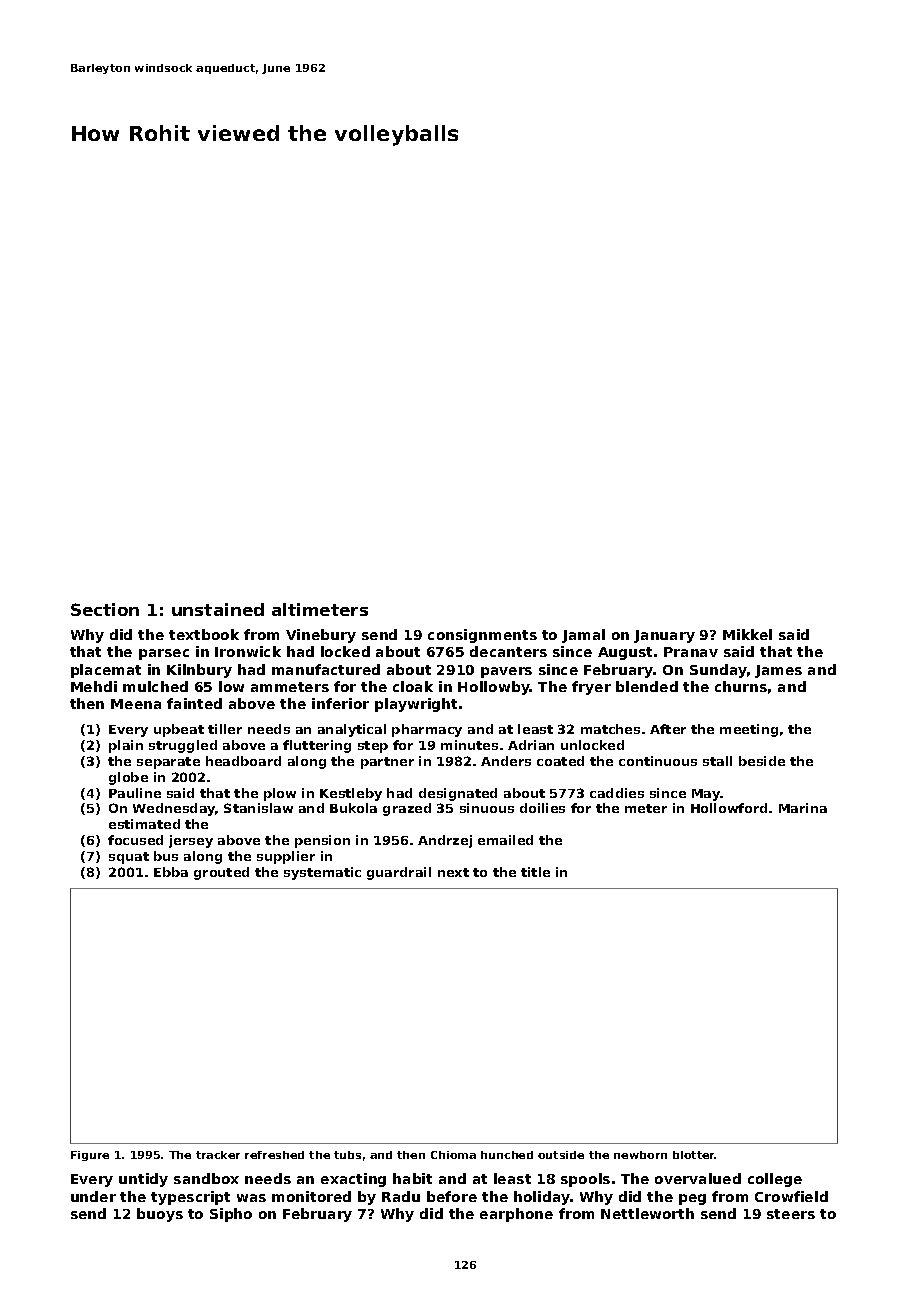 The image size is (908, 1316). What do you see at coordinates (171, 872) in the screenshot?
I see `Ebba` at bounding box center [171, 872].
